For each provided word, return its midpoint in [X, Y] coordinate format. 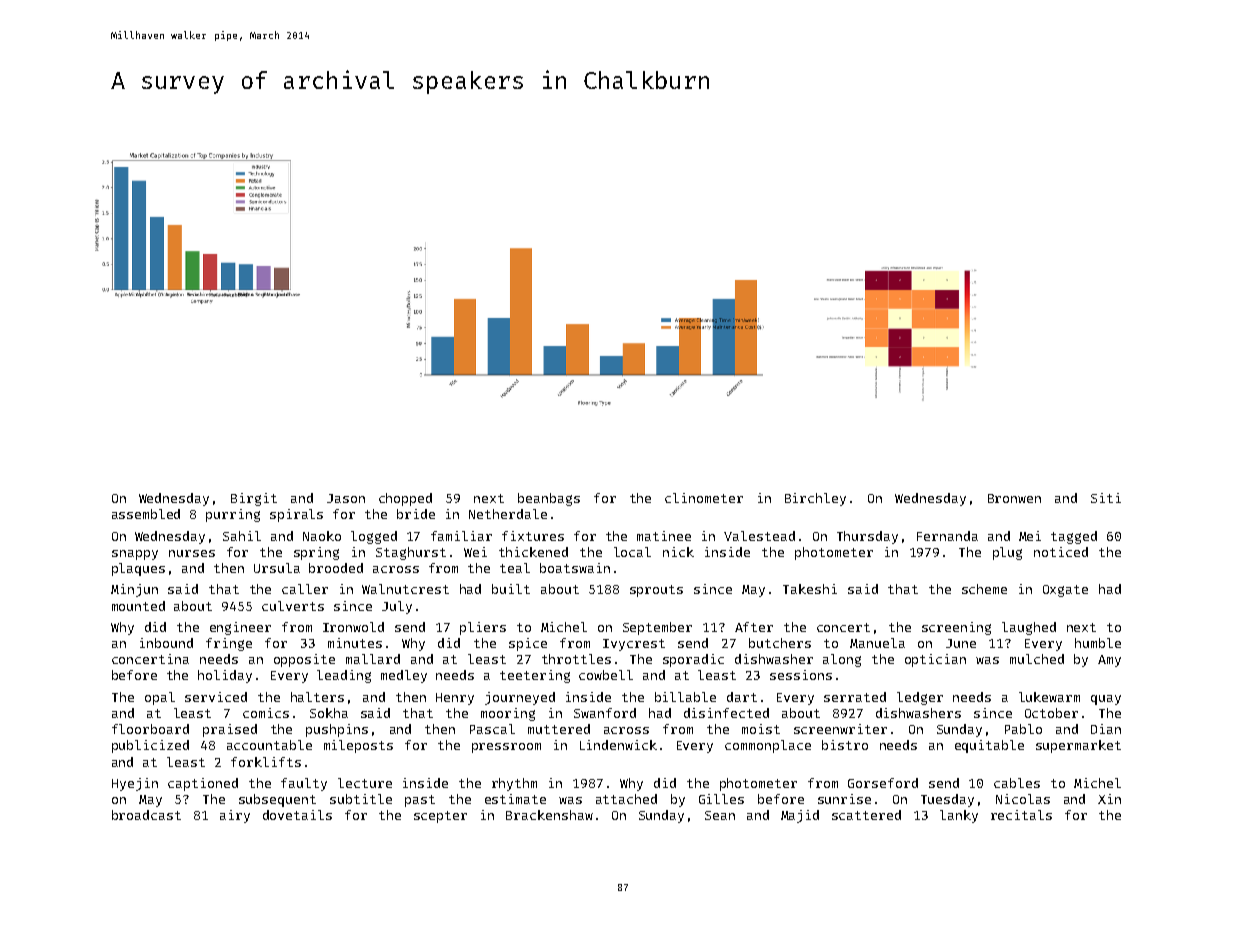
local [632, 552]
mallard [373, 659]
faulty [304, 784]
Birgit [254, 499]
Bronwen [1014, 498]
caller [305, 589]
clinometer [704, 498]
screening [956, 628]
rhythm [514, 784]
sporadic [693, 660]
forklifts [266, 762]
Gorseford [883, 783]
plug [1007, 553]
